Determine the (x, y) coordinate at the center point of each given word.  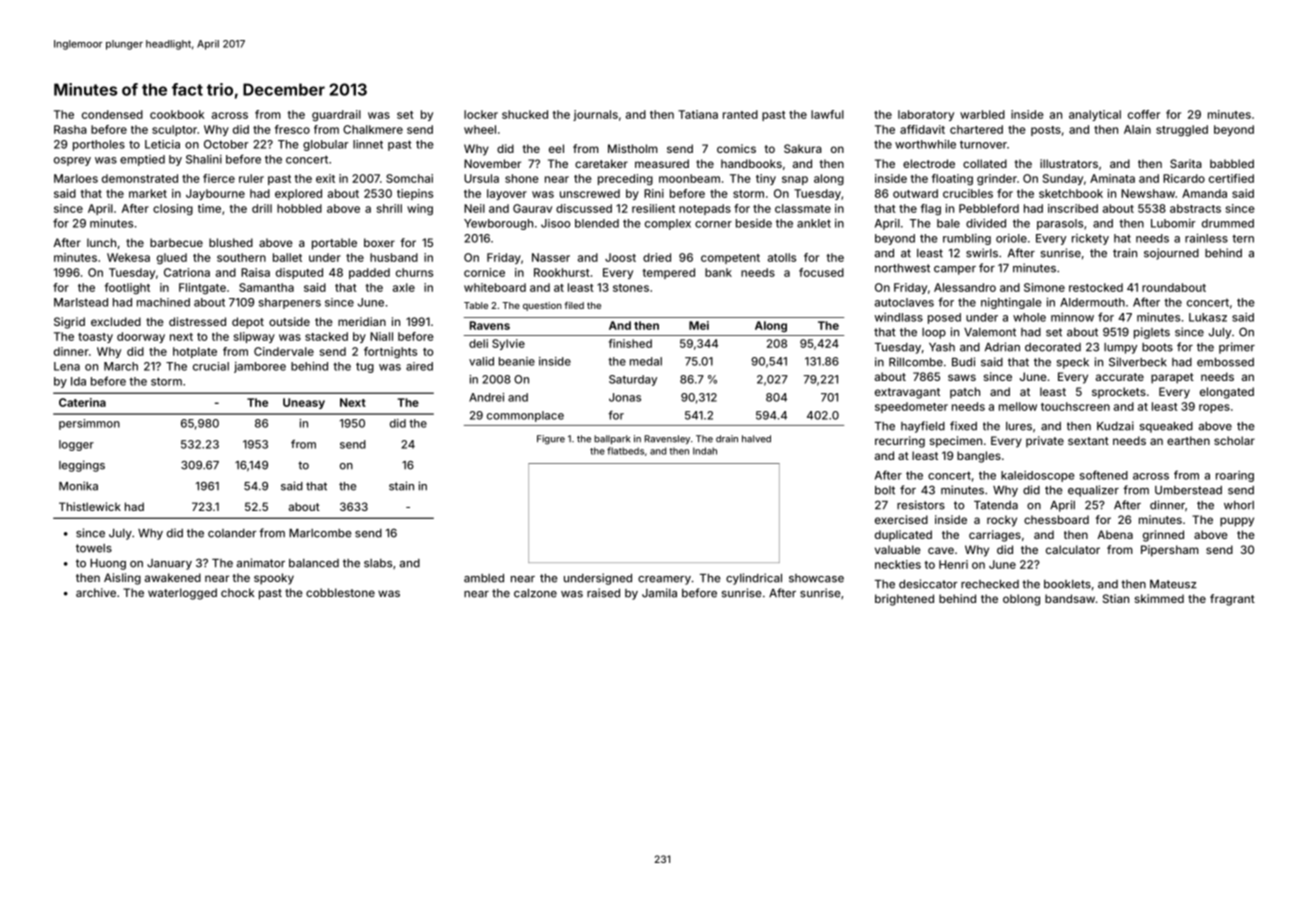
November (492, 163)
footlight (127, 288)
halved (756, 439)
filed (574, 305)
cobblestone (340, 592)
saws (962, 377)
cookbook (177, 114)
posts (1046, 131)
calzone (535, 593)
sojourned (1171, 254)
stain (401, 486)
